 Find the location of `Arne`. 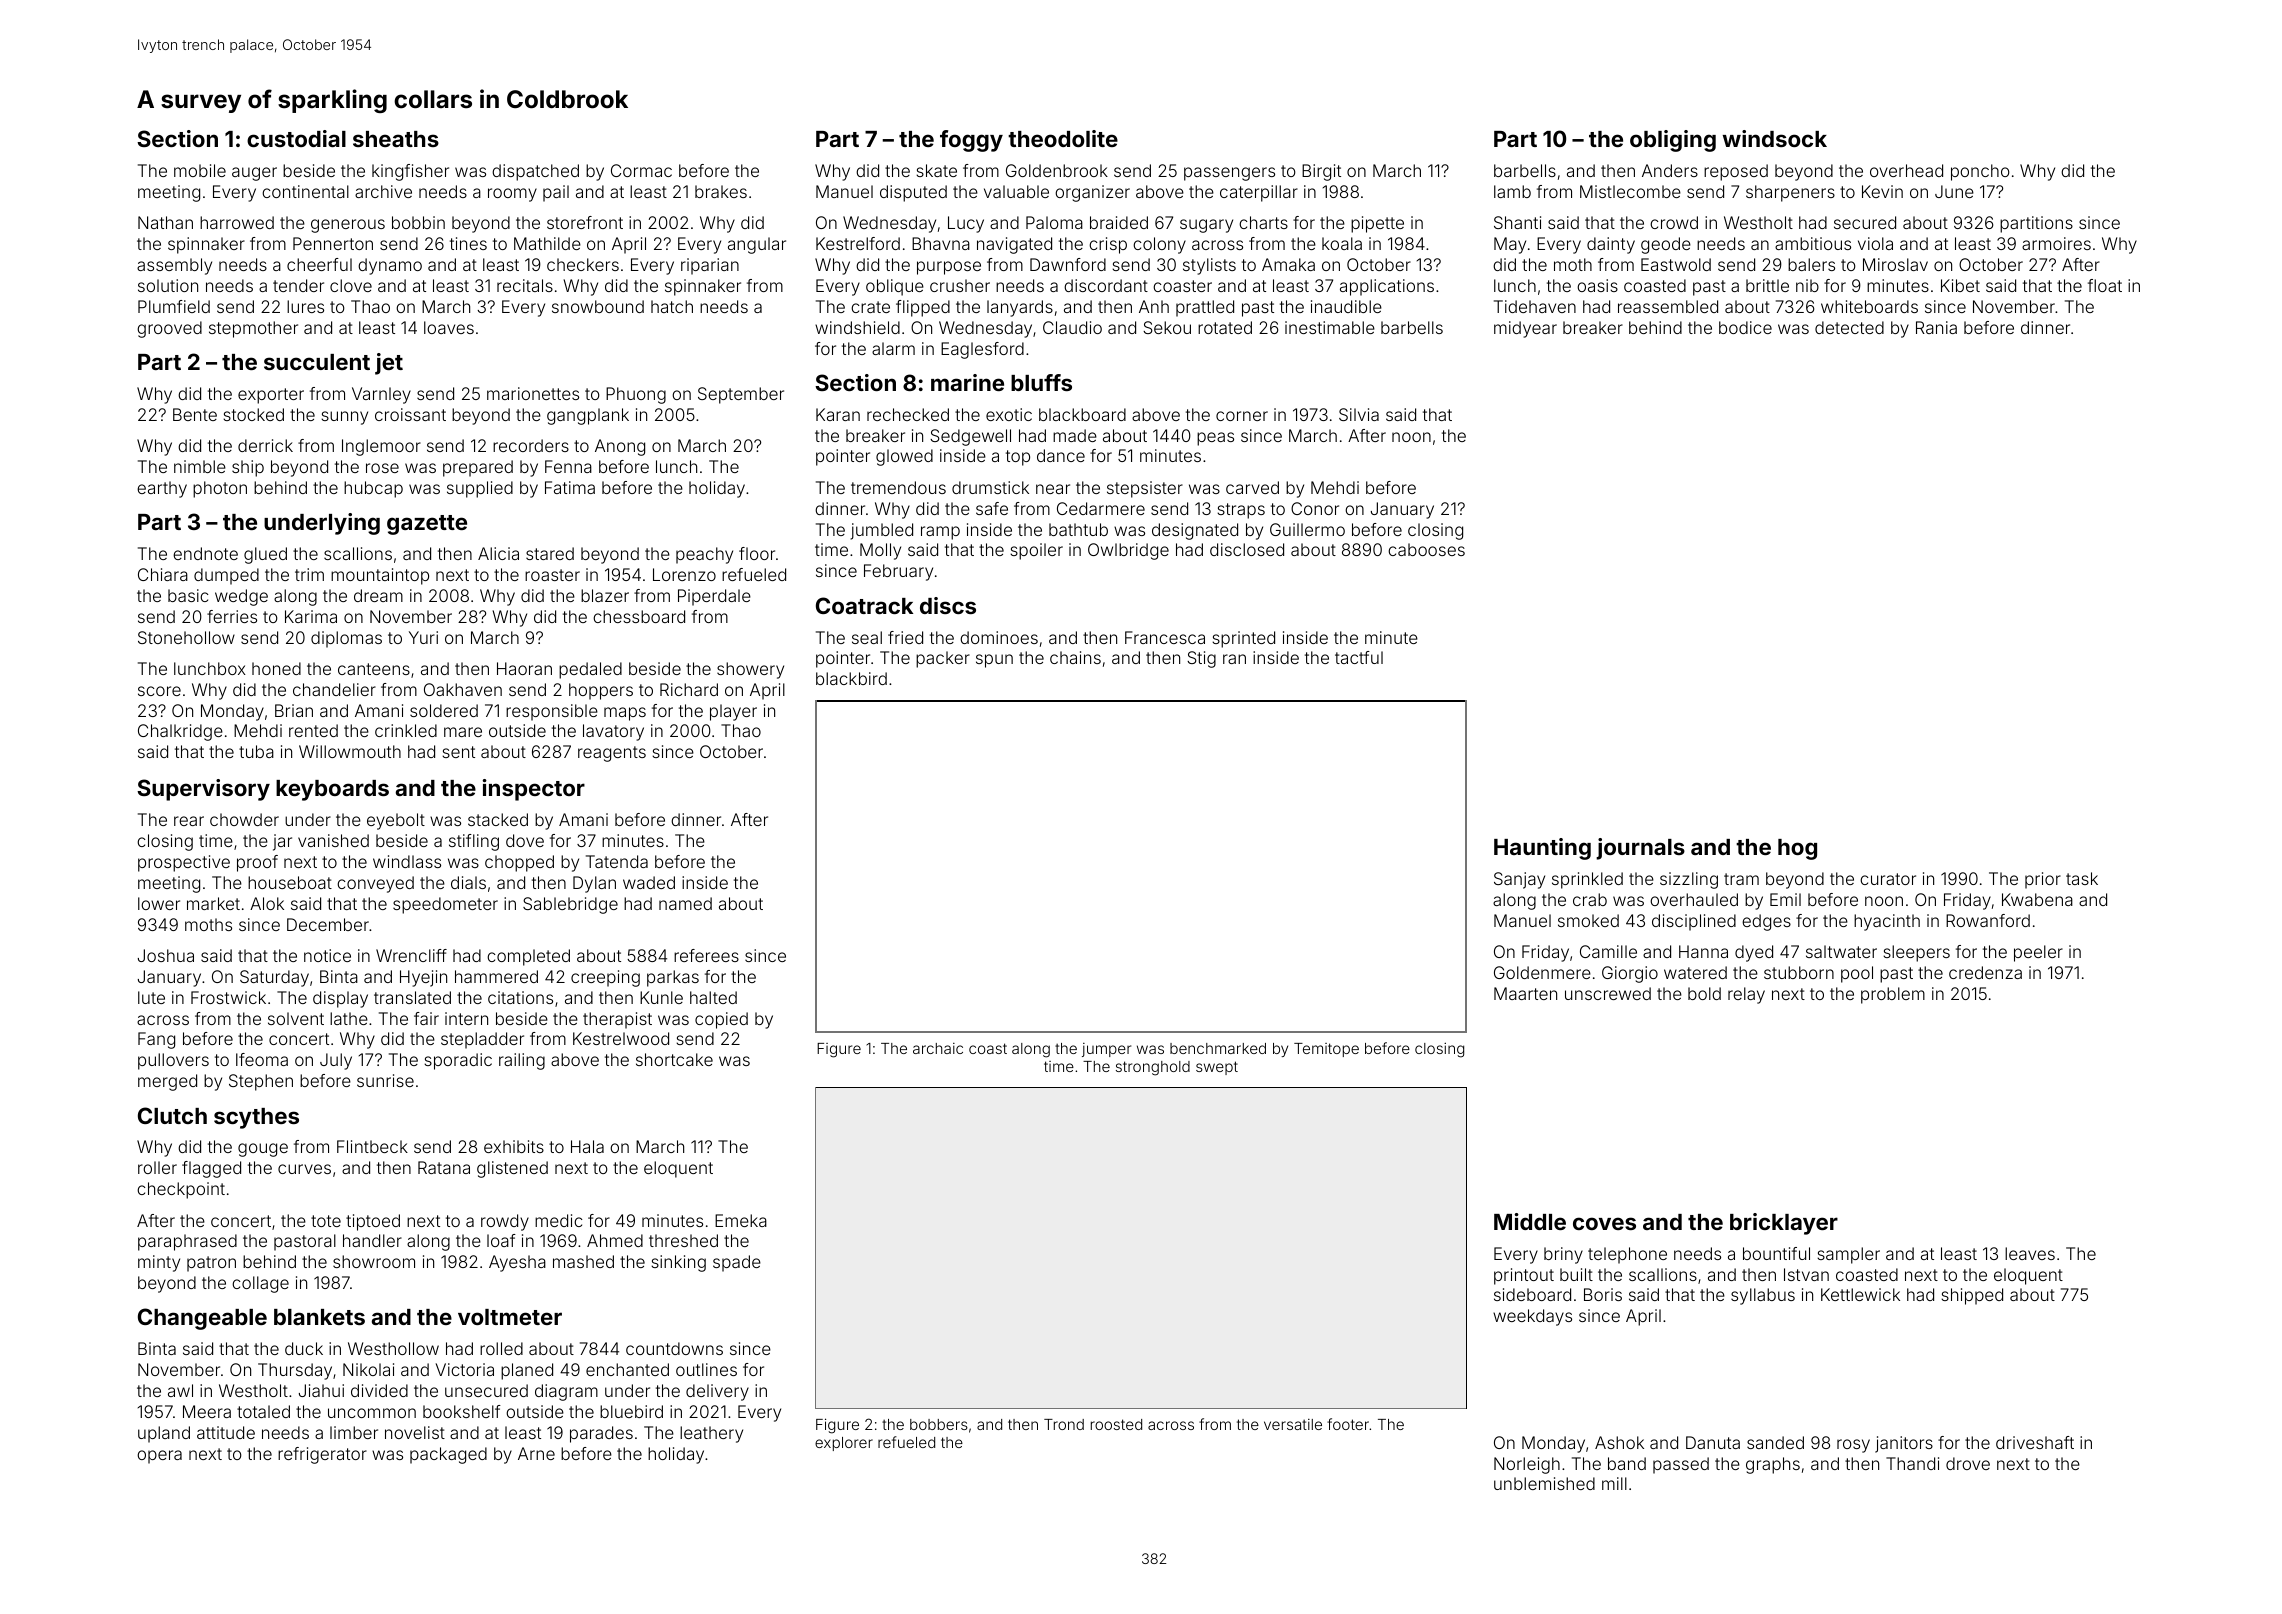

Arne is located at coordinates (536, 1453).
